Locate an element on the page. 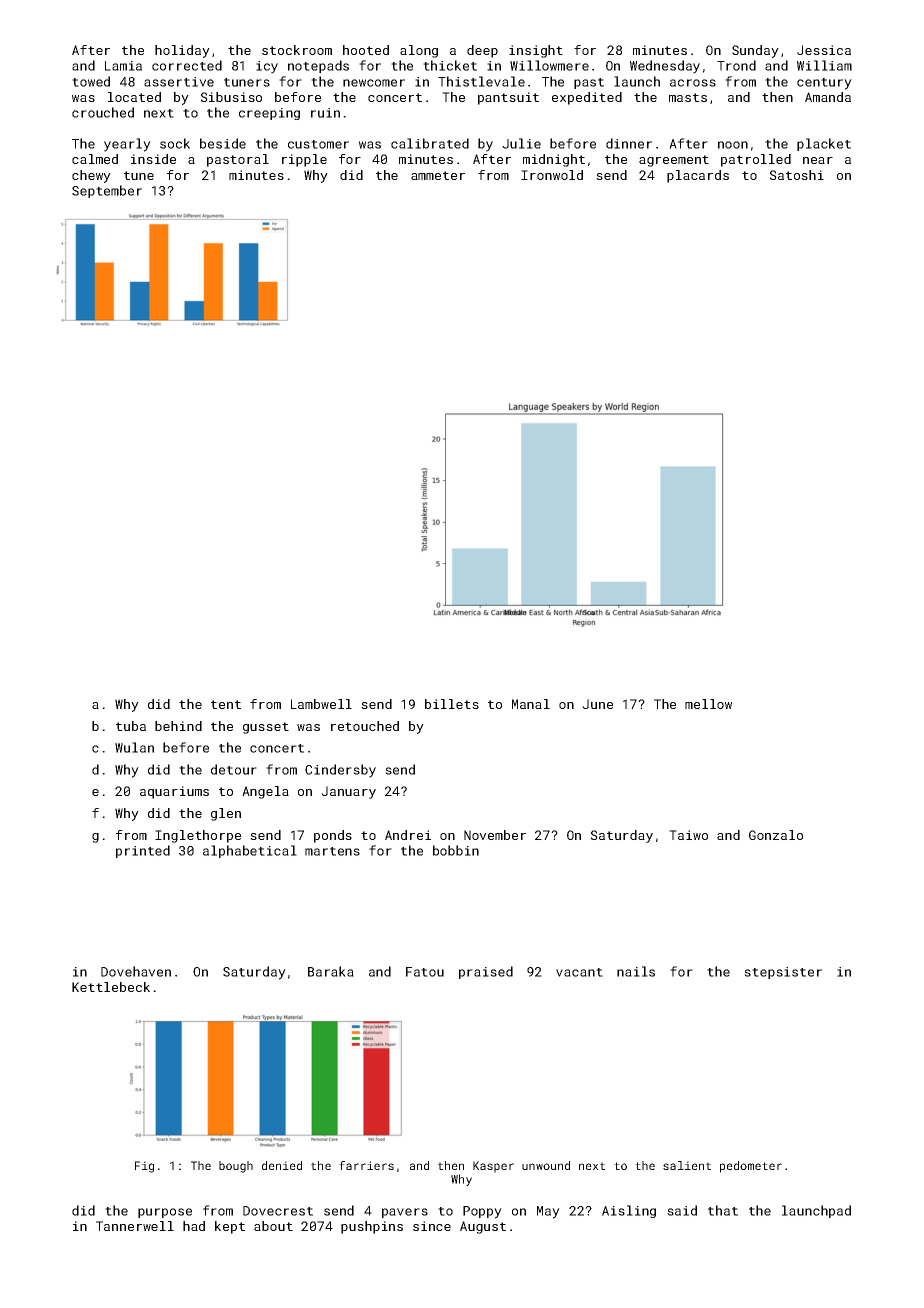 This page has height=1308, width=924. printed is located at coordinates (143, 851).
